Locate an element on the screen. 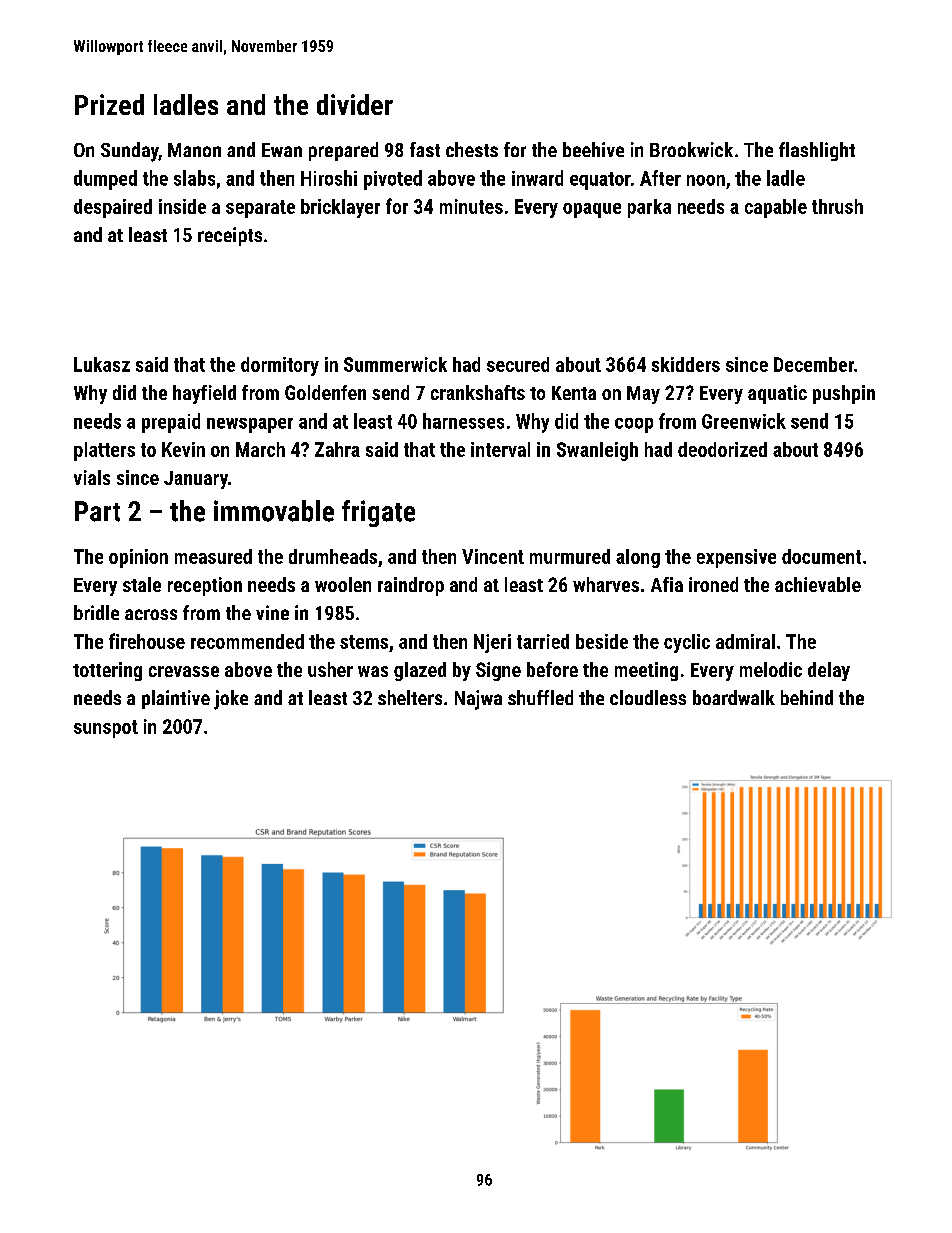 The width and height of the screenshot is (952, 1233). measured is located at coordinates (213, 556).
